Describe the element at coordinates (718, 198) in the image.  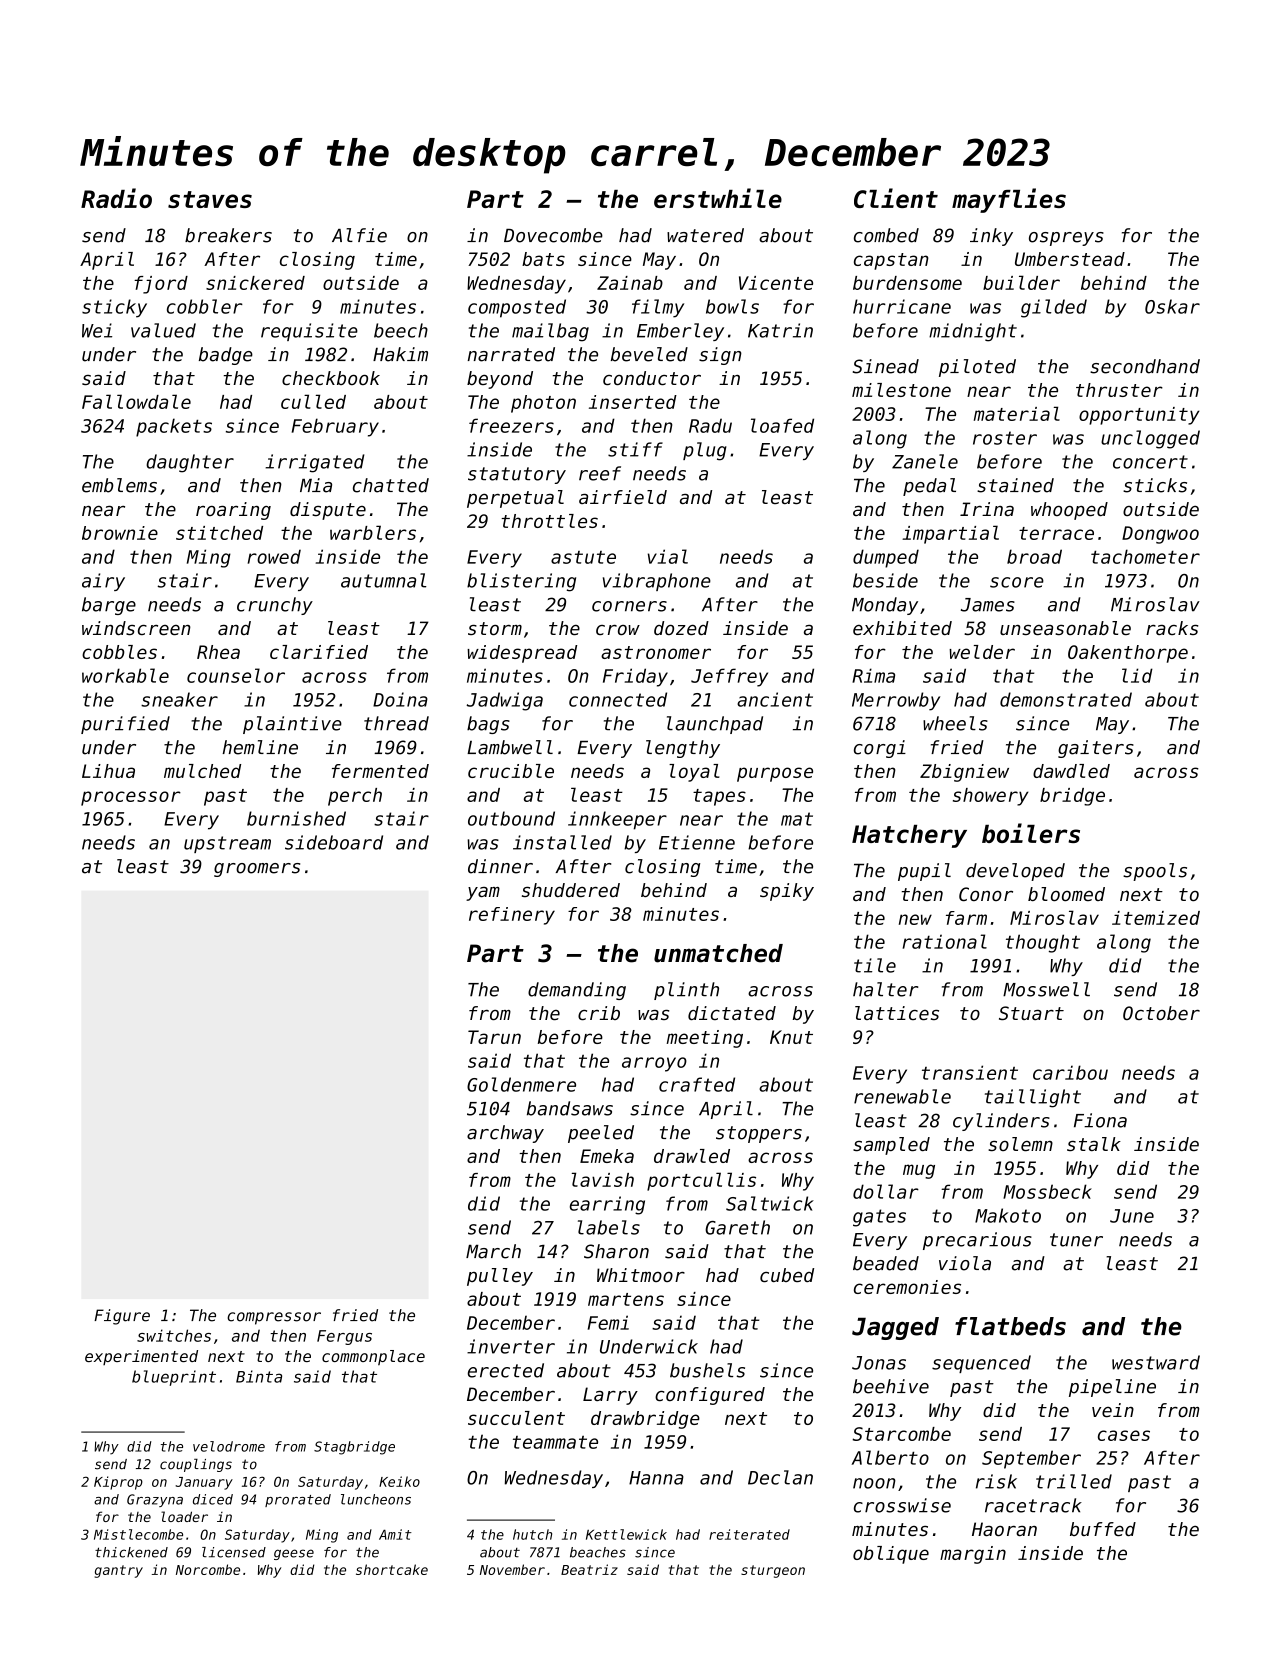
I see `erstwhile` at that location.
